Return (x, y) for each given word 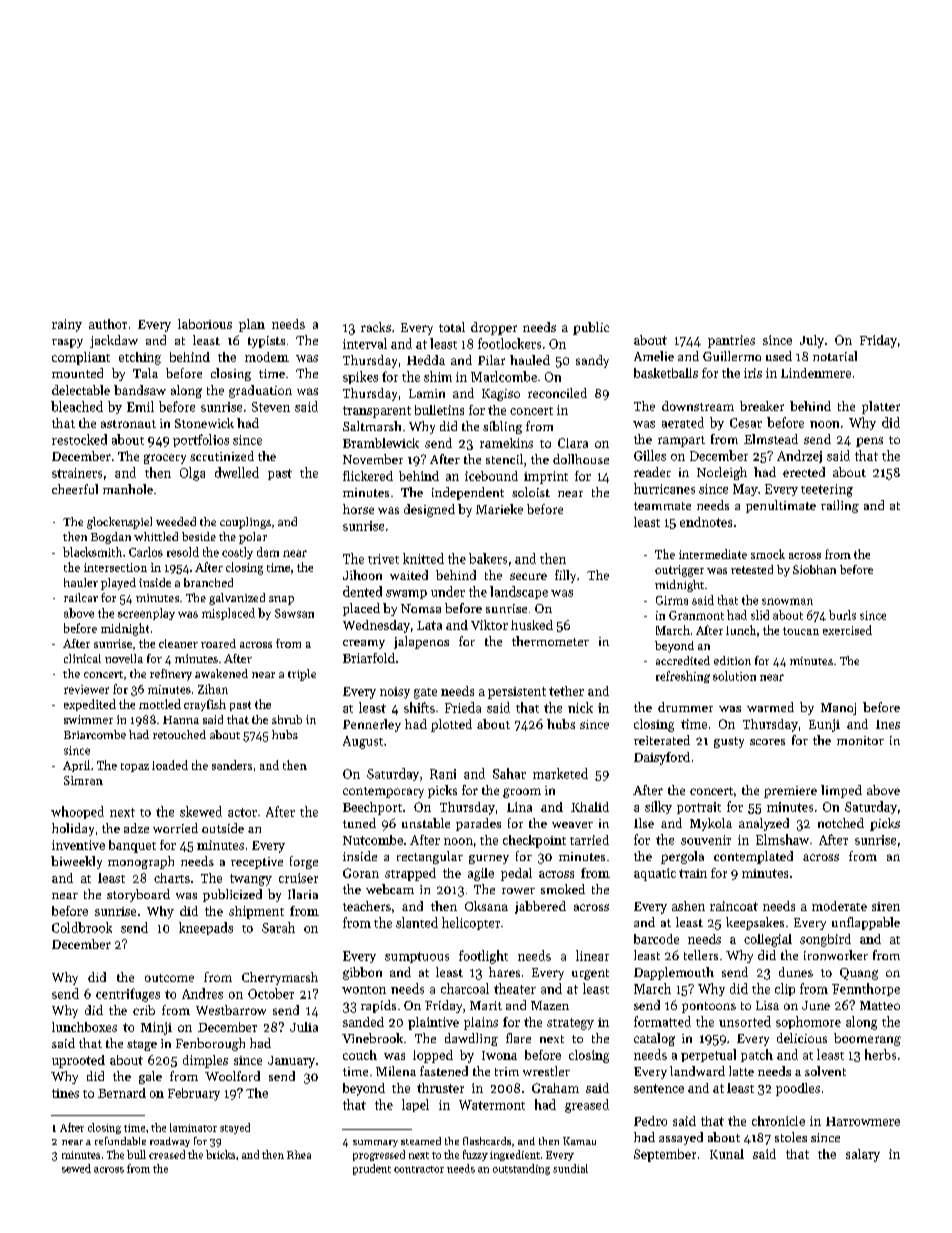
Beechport (372, 808)
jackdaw (114, 341)
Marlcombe (504, 376)
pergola (682, 857)
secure (528, 576)
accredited (683, 660)
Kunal (727, 1154)
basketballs (666, 373)
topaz (135, 767)
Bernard (122, 1093)
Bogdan (111, 538)
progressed (379, 1155)
